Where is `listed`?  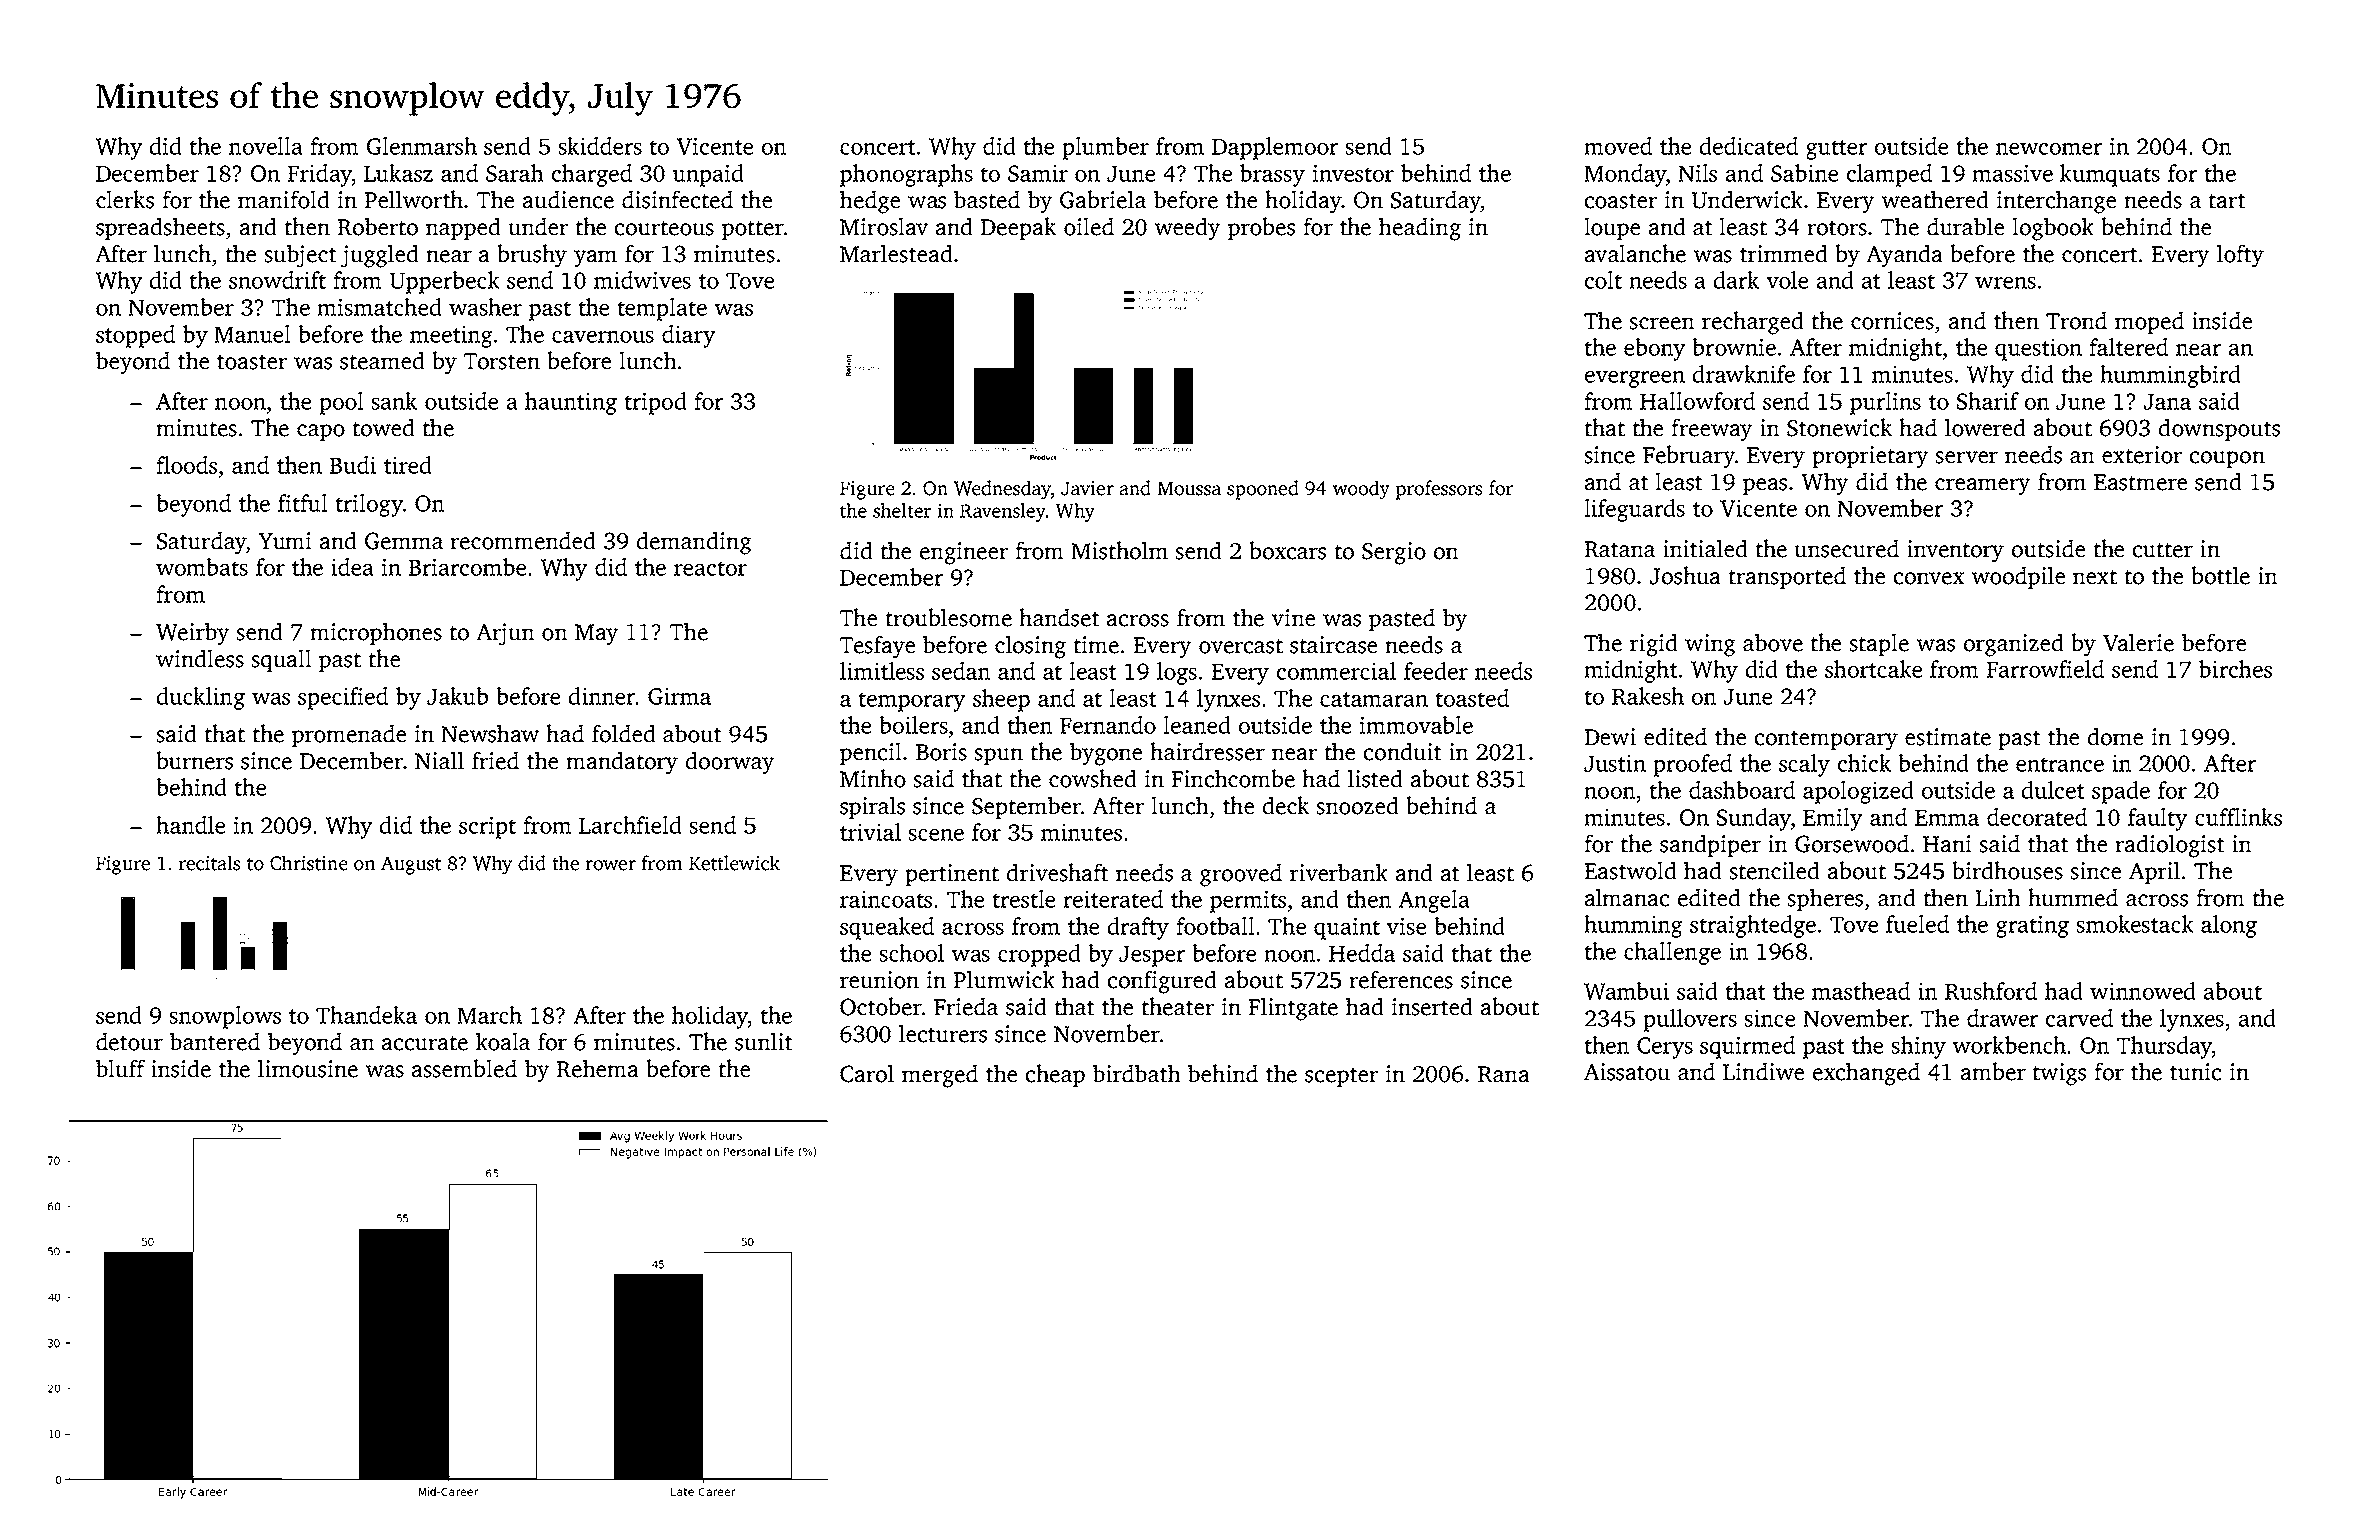
listed is located at coordinates (1375, 778).
